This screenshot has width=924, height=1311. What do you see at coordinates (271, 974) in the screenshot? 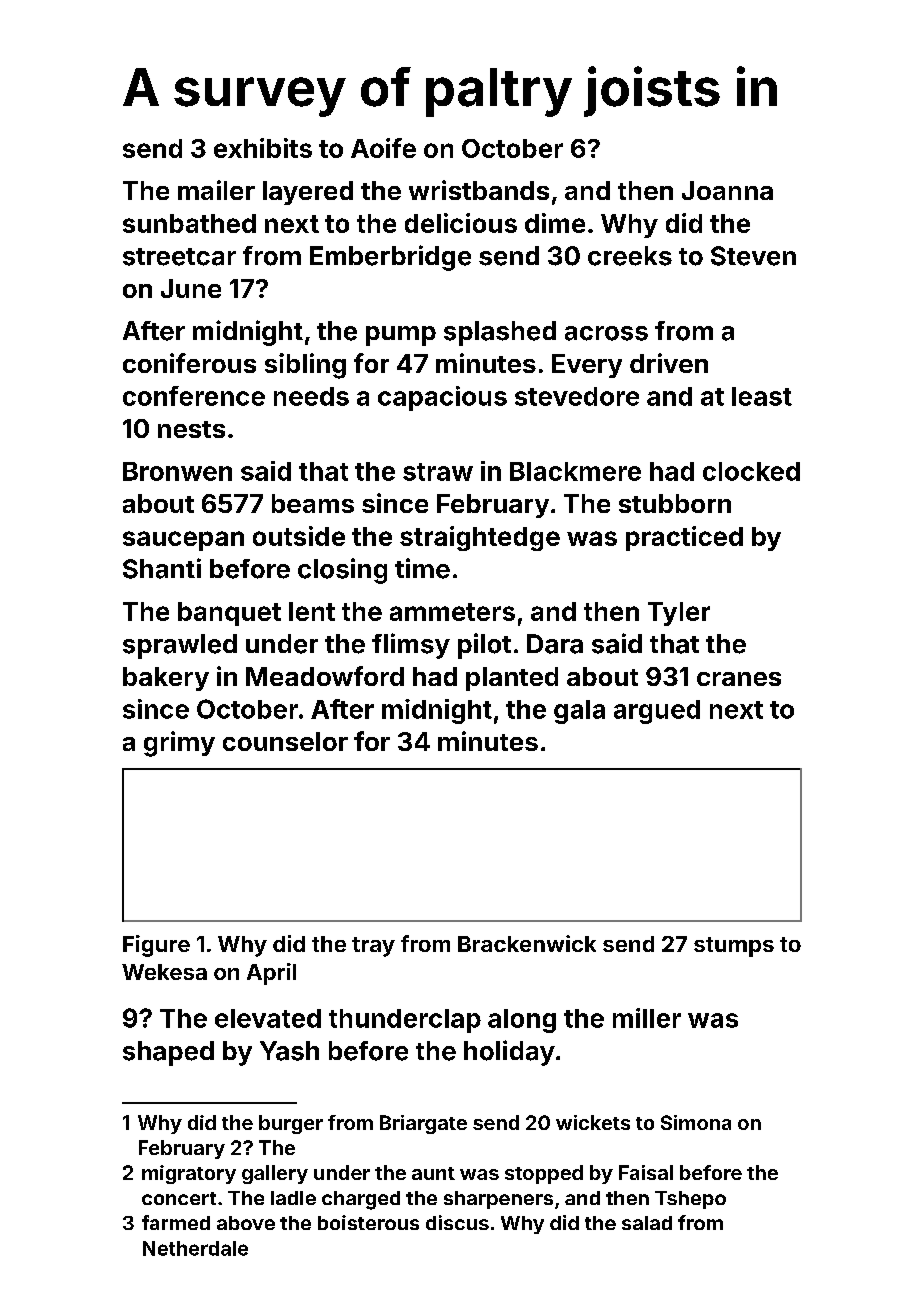
I see `April` at bounding box center [271, 974].
